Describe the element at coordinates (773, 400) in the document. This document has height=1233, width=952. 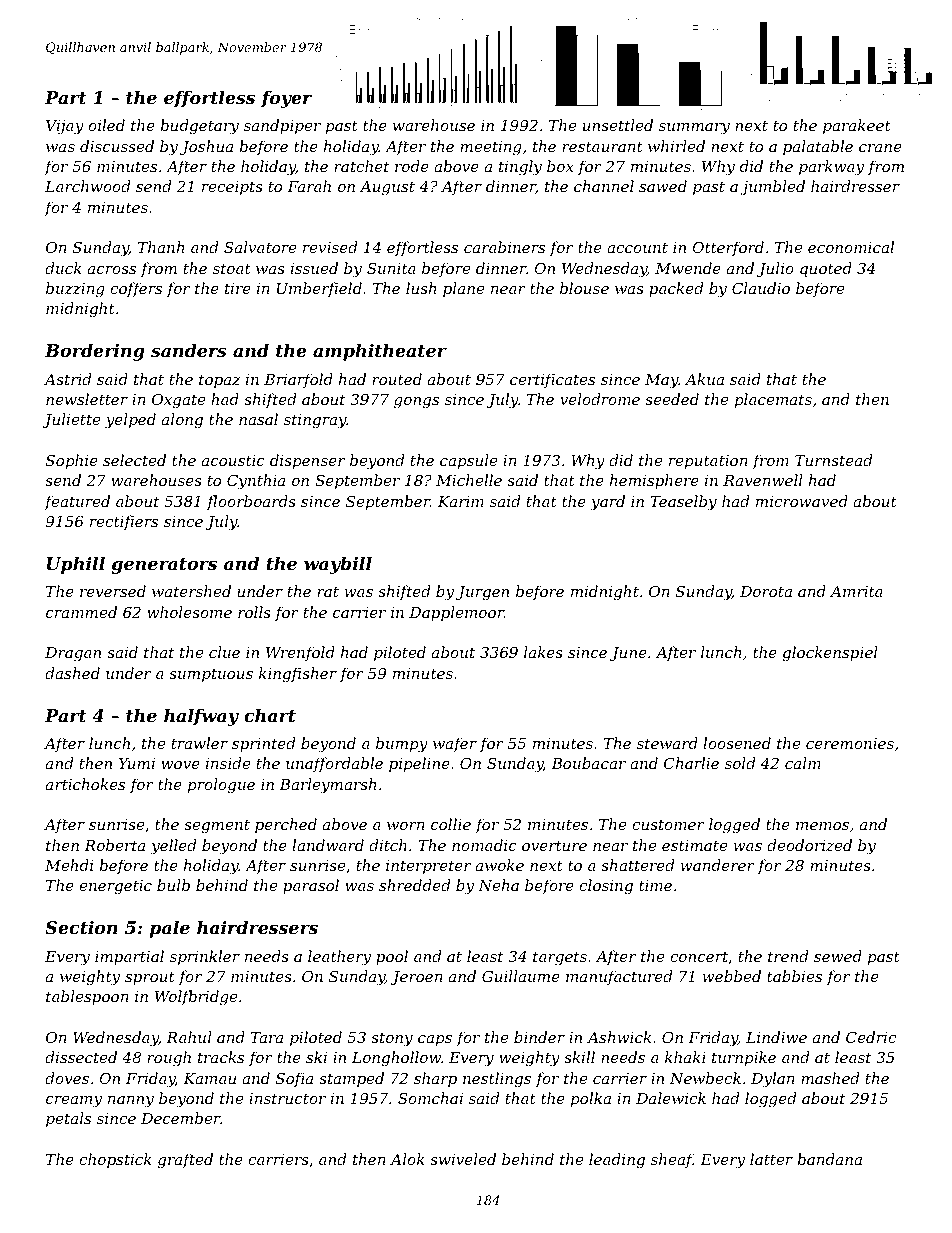
I see `placemats` at that location.
